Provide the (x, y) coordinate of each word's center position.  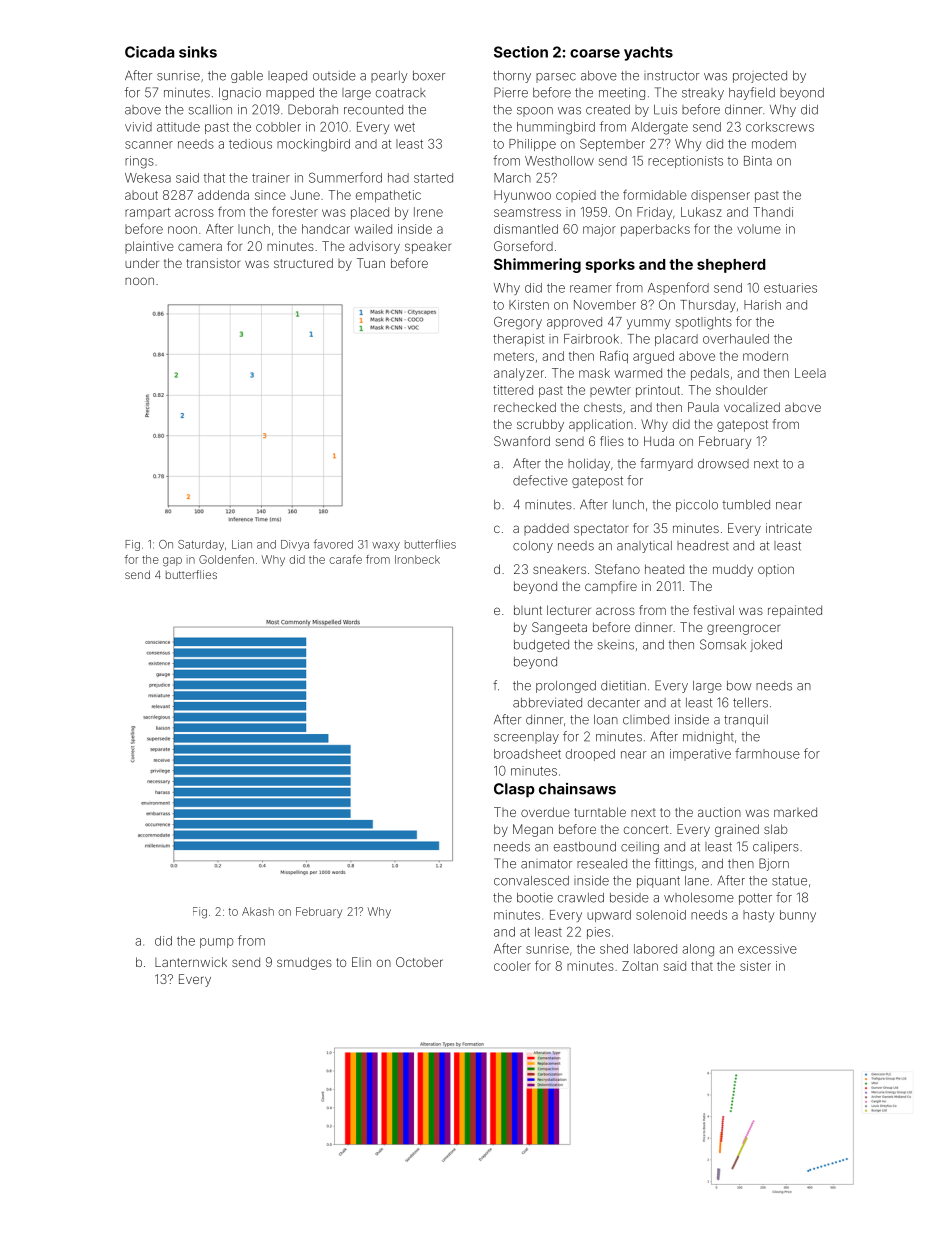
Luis (665, 110)
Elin (361, 962)
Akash (258, 911)
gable (247, 77)
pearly (389, 77)
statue (789, 881)
